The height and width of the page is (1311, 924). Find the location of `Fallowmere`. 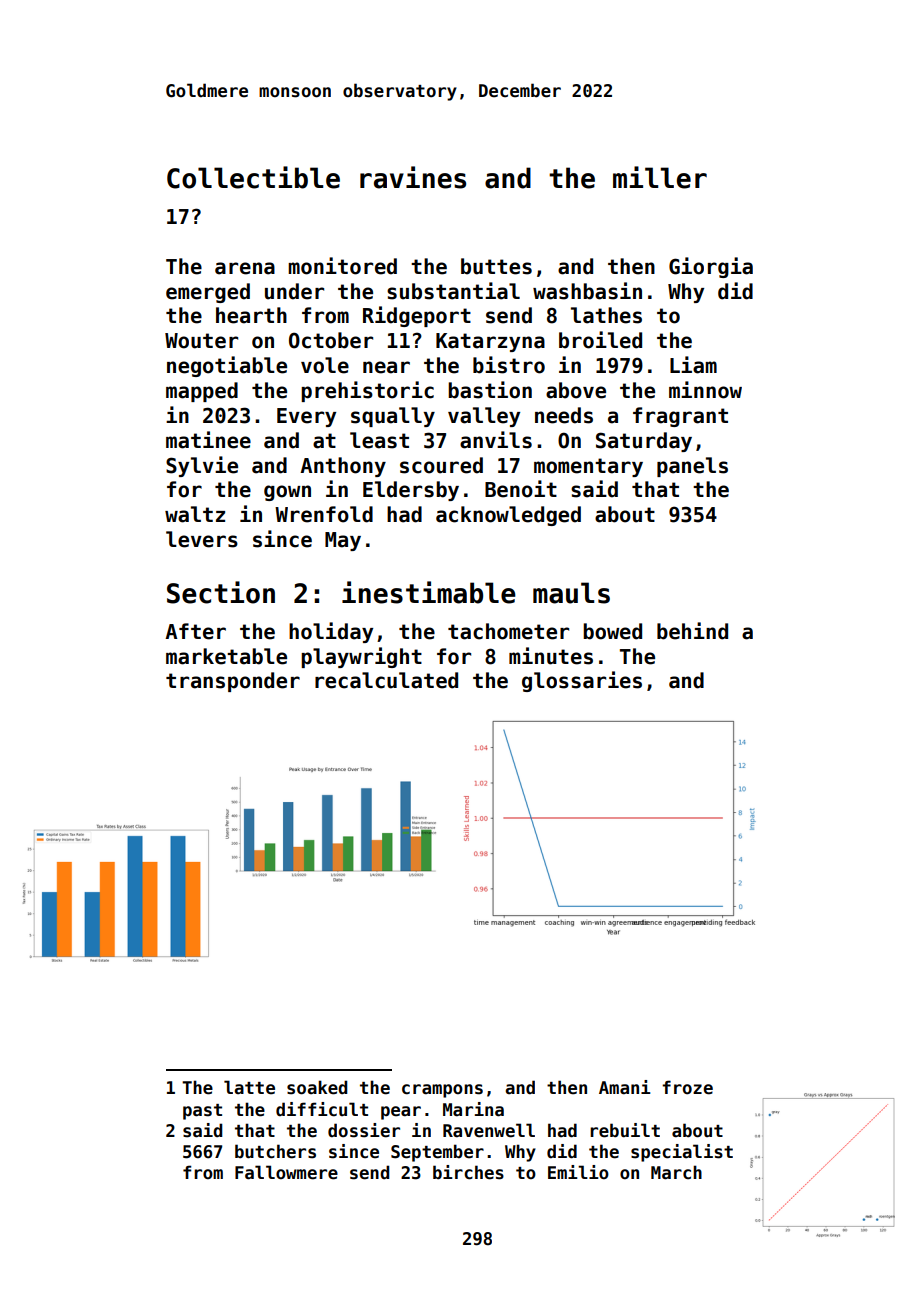

Fallowmere is located at coordinates (286, 1172).
